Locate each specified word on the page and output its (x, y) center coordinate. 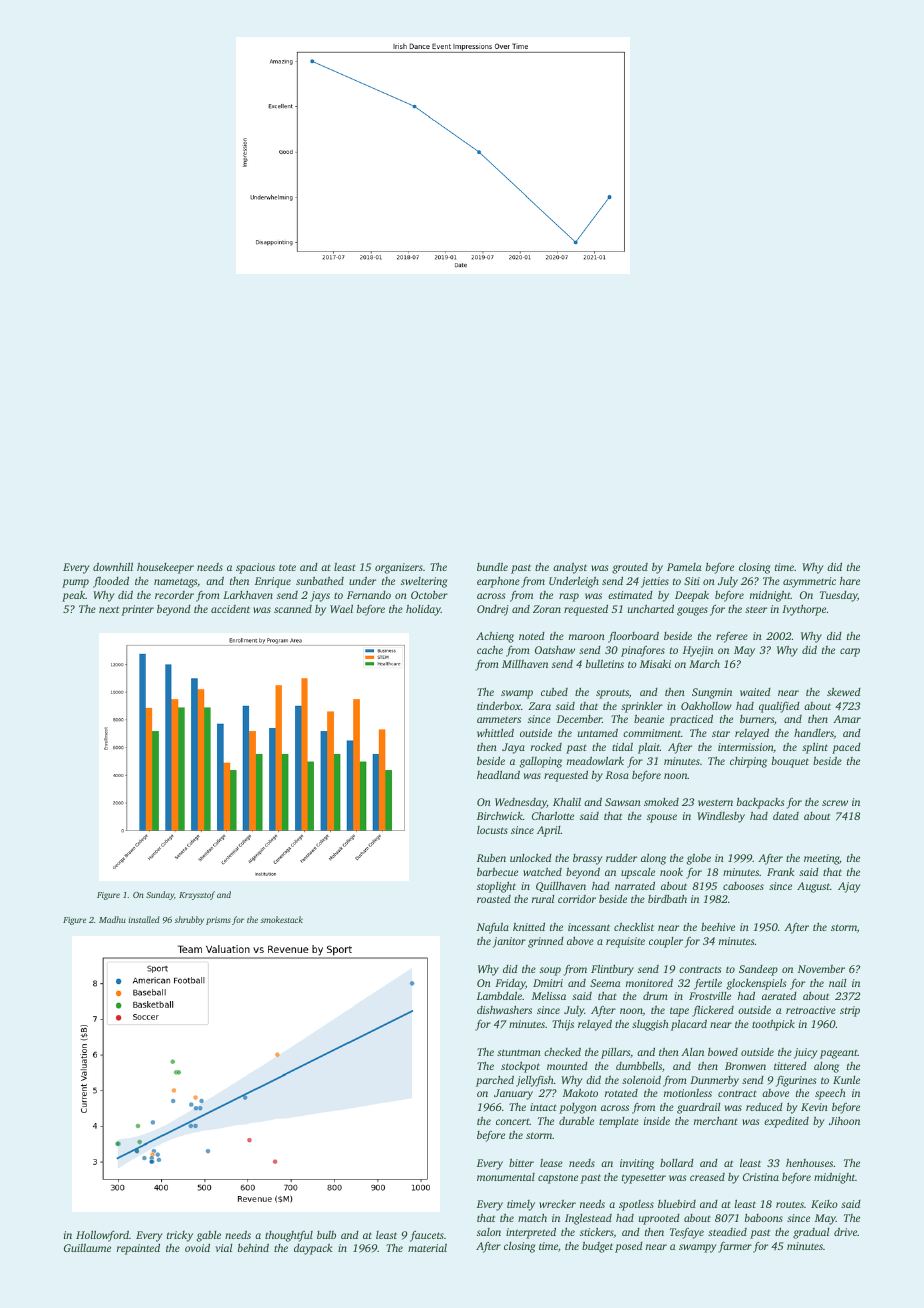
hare (850, 581)
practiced (691, 720)
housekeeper (165, 568)
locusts (492, 830)
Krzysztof (197, 895)
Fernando (369, 595)
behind (253, 1247)
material (427, 1248)
